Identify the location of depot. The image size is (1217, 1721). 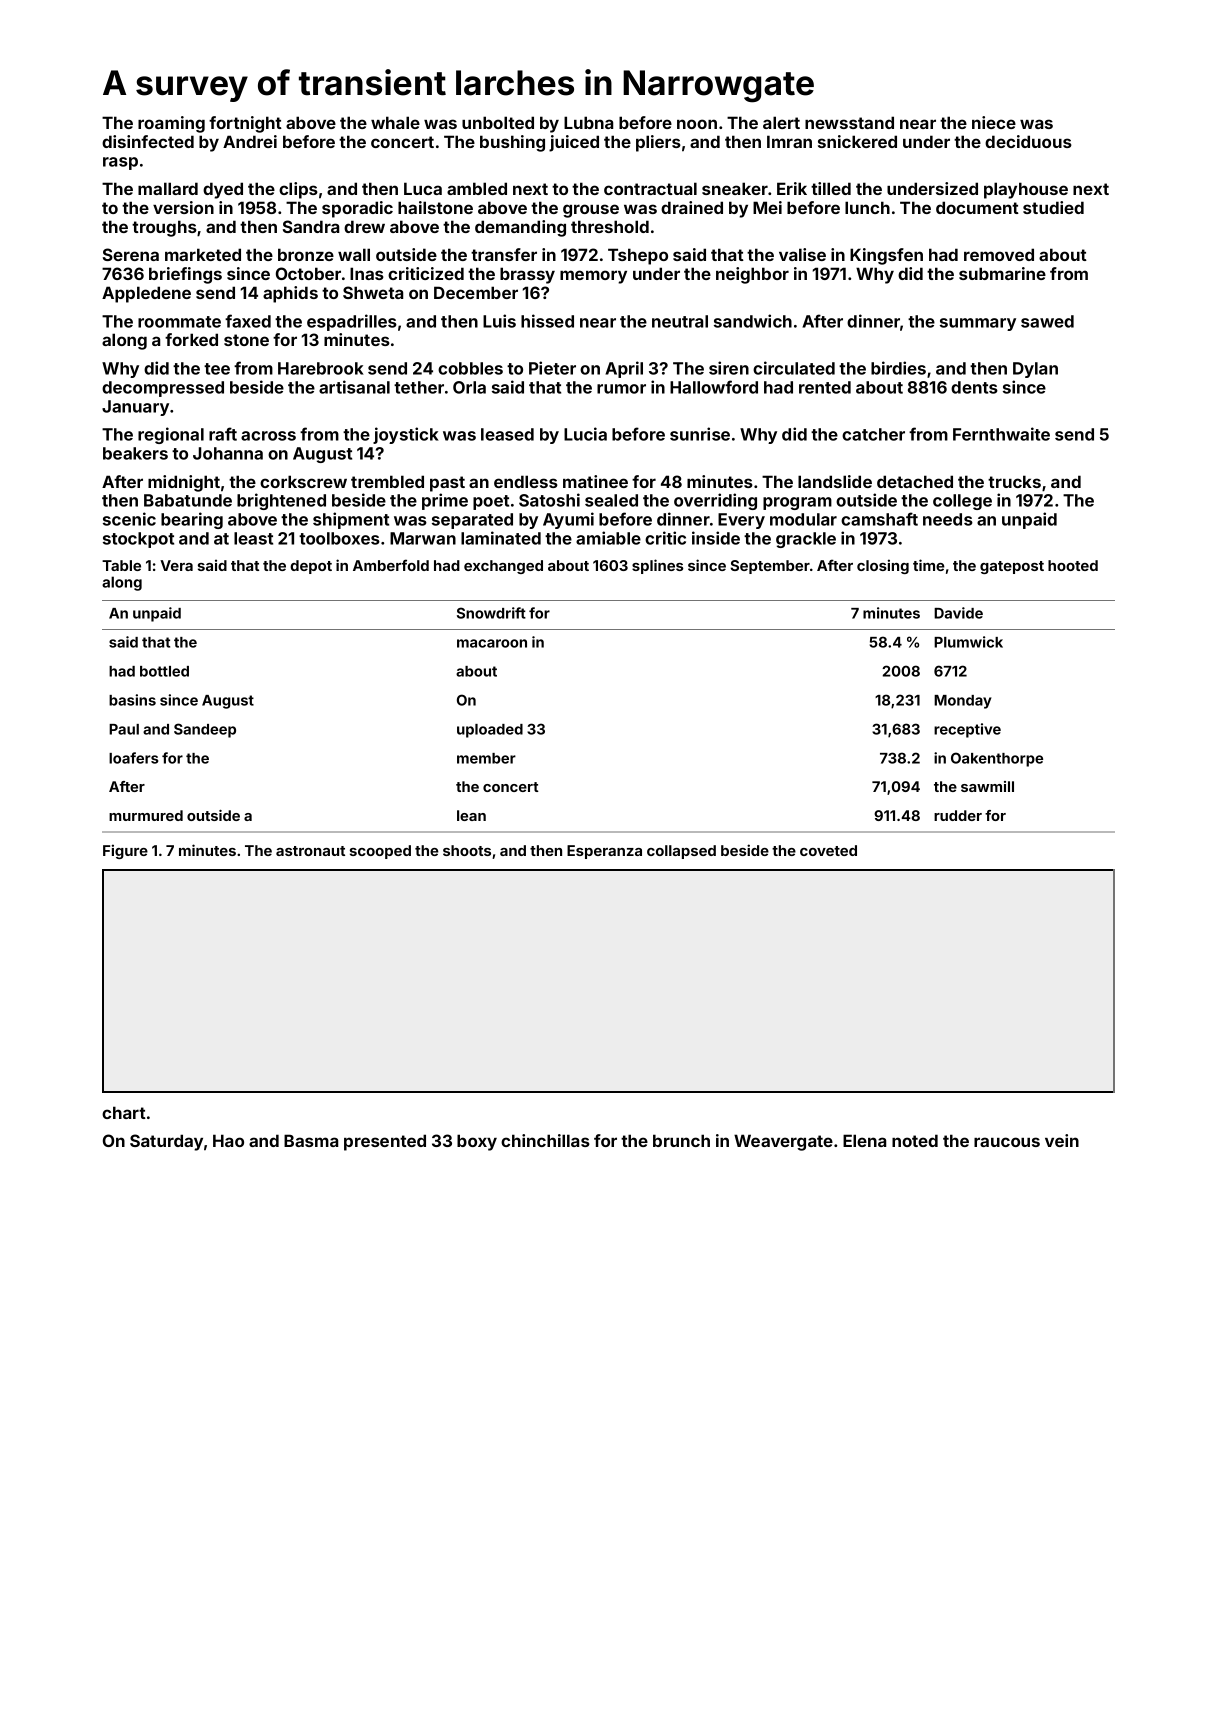
(311, 567).
